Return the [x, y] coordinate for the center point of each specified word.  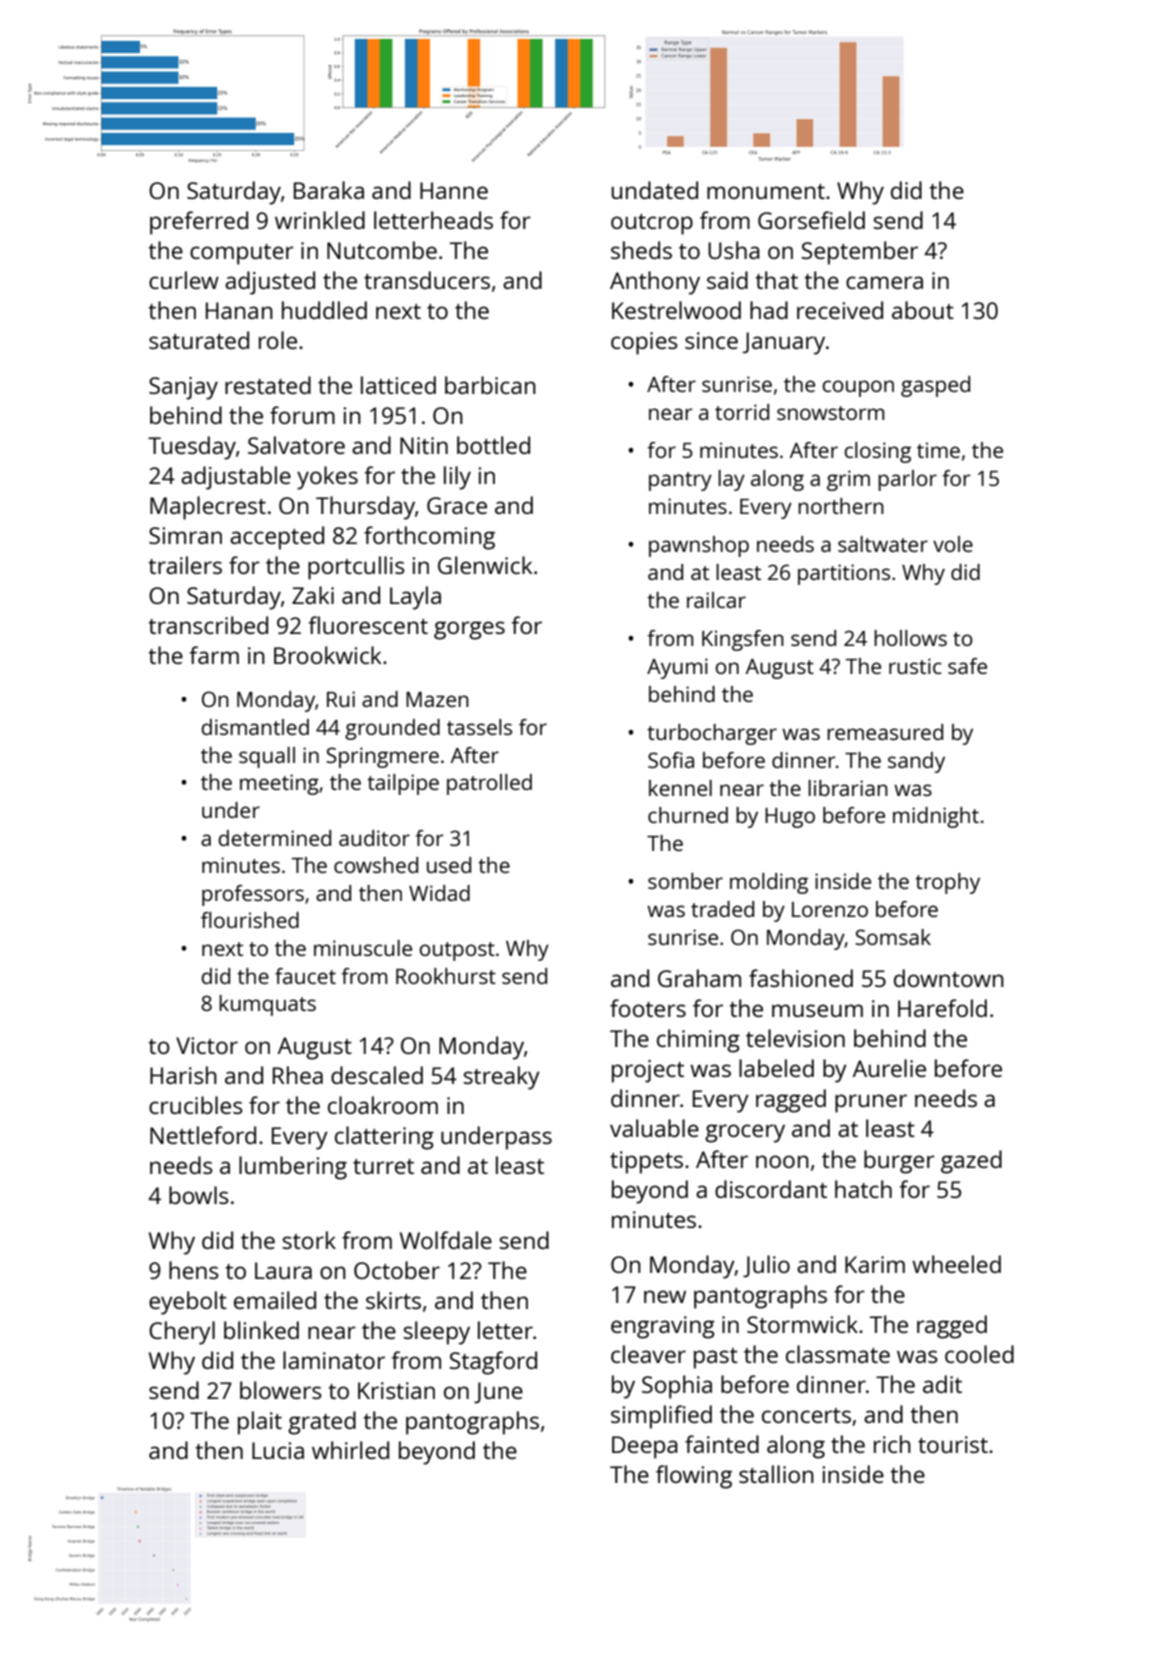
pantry [680, 481]
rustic [915, 666]
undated [654, 190]
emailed [275, 1300]
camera [884, 282]
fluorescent [368, 625]
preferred [199, 223]
